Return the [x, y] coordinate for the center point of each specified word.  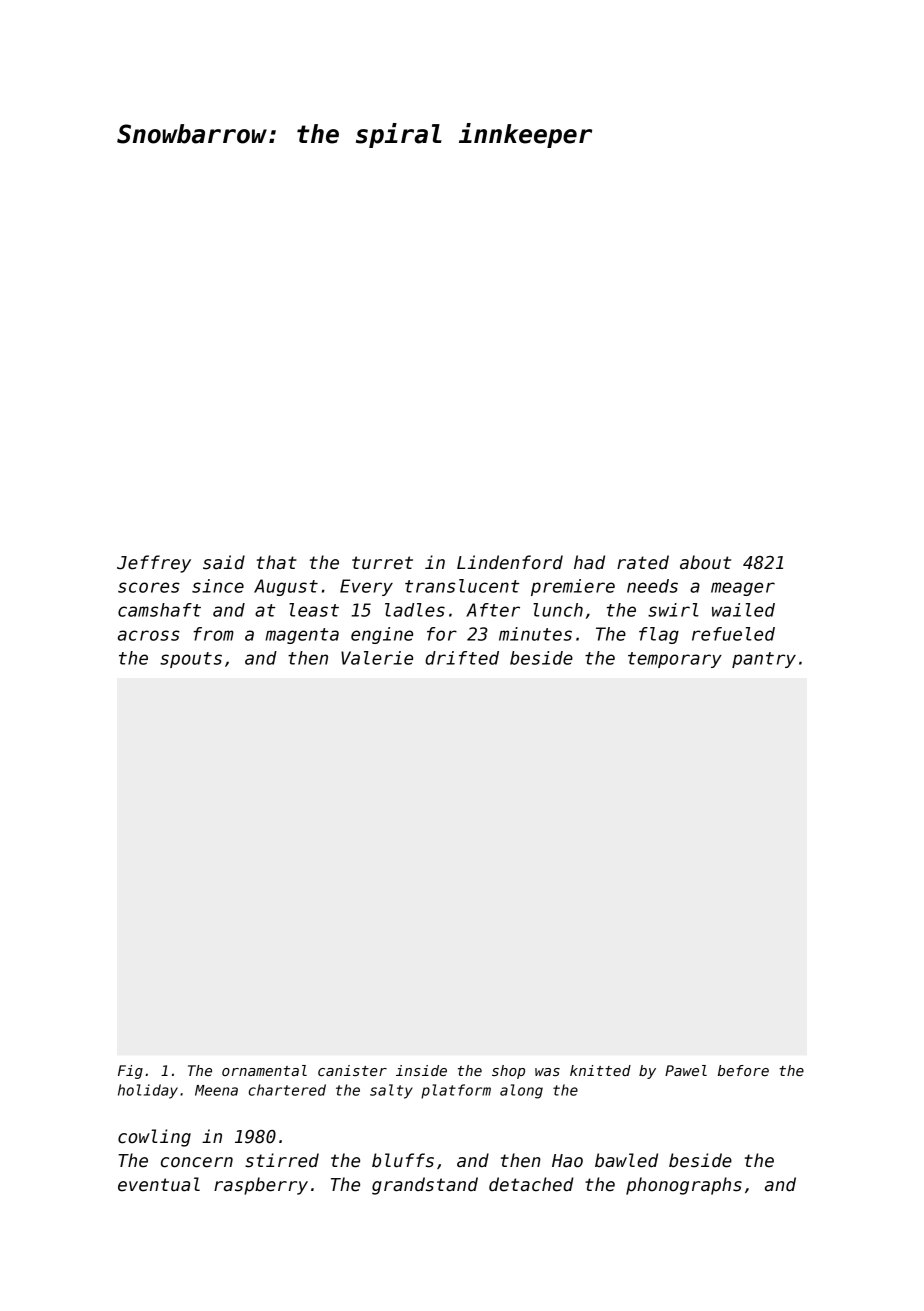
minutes [535, 634]
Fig [130, 1072]
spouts [191, 660]
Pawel [686, 1070]
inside [421, 1070]
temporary [675, 660]
